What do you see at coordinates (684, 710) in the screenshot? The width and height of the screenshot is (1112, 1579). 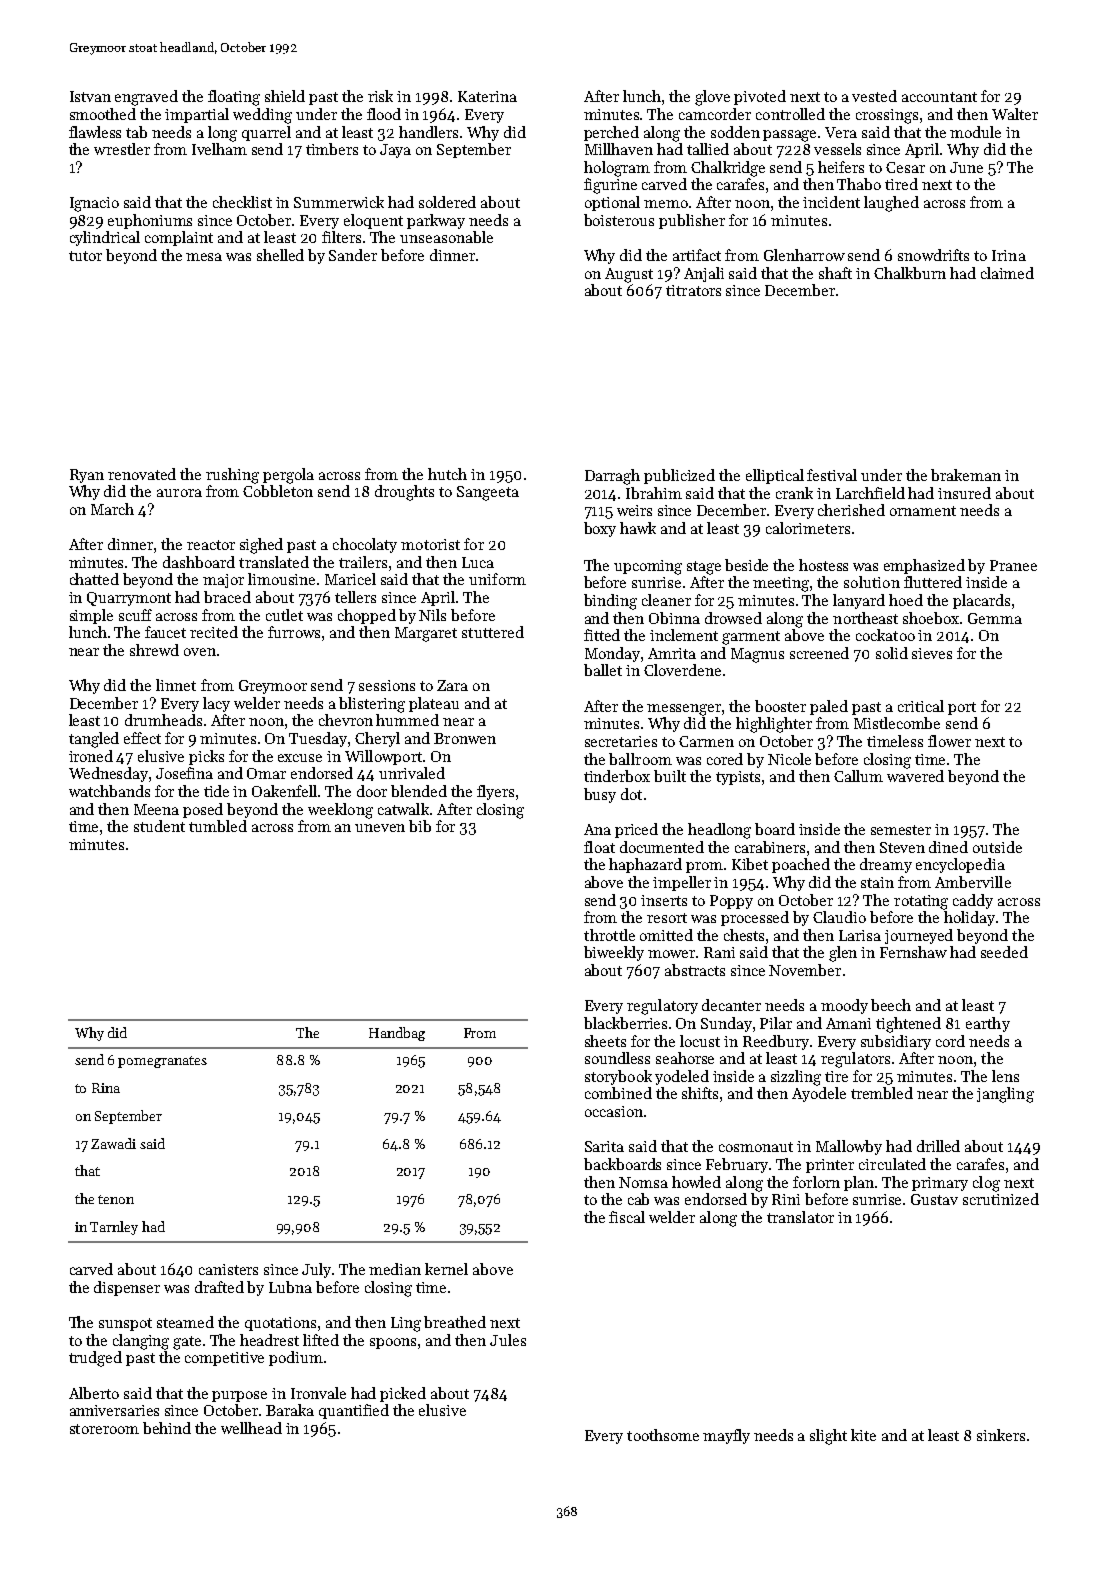 I see `messenger` at bounding box center [684, 710].
